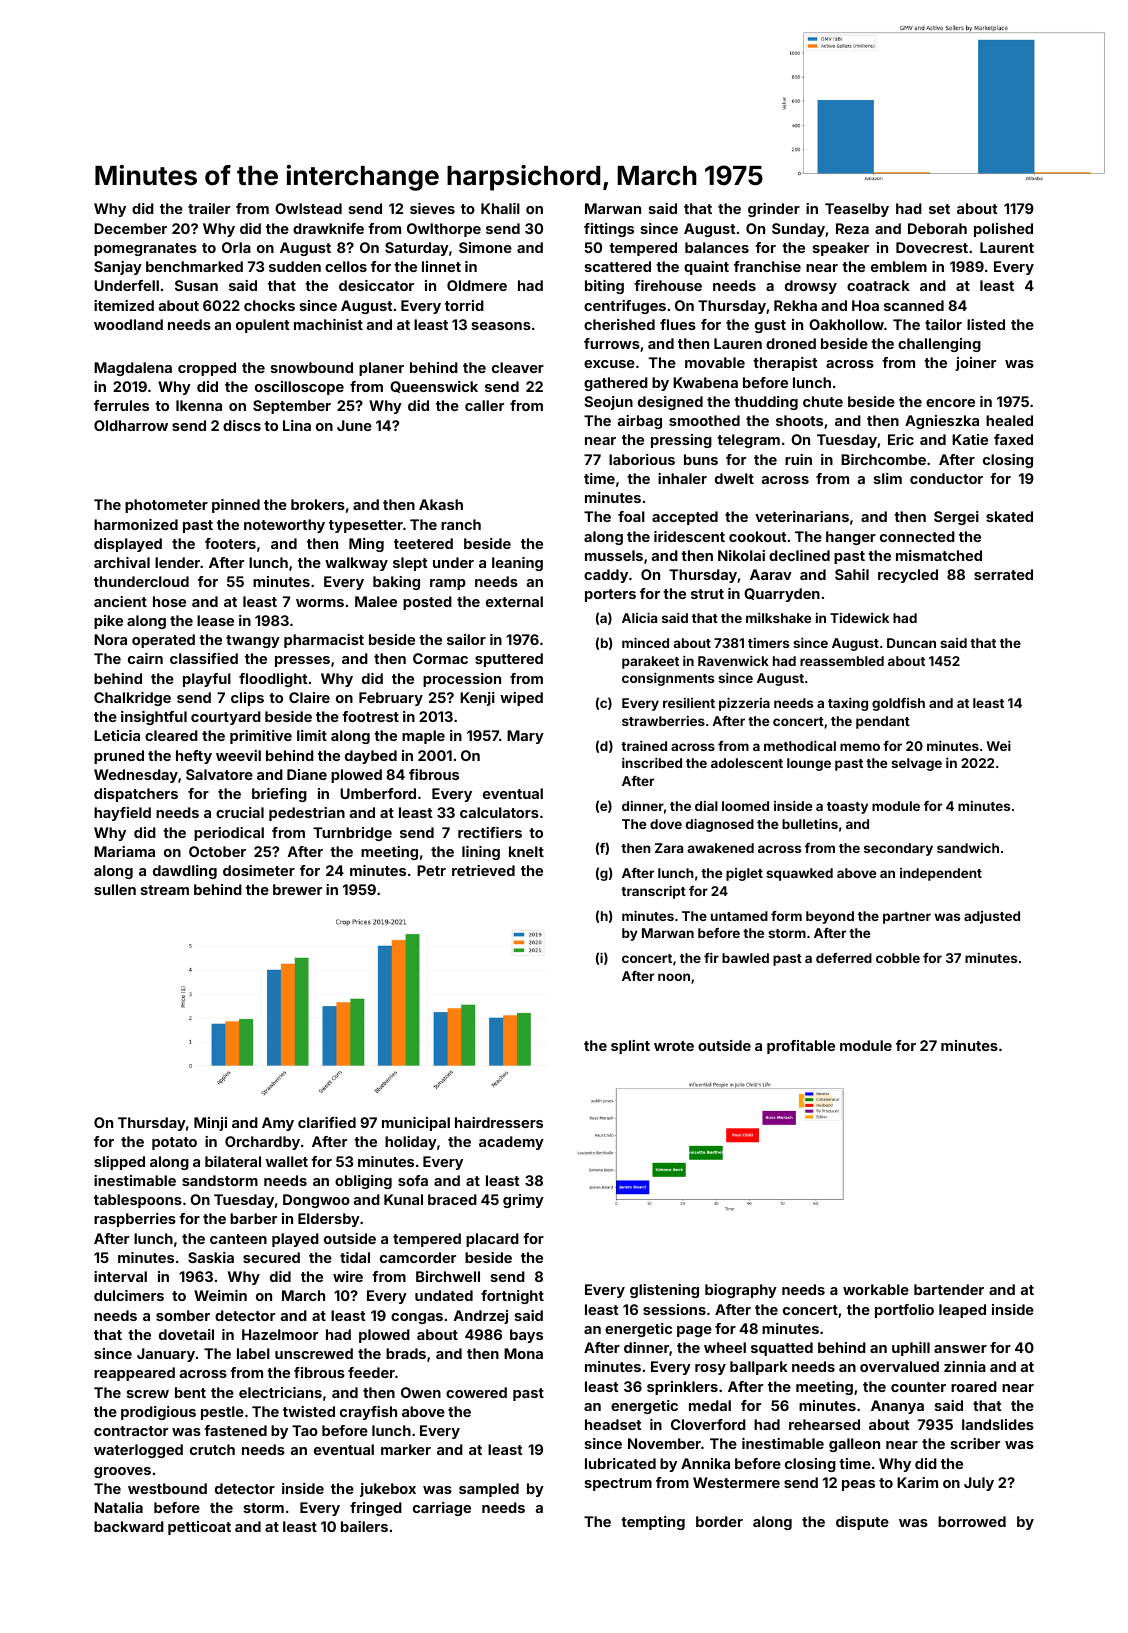 The image size is (1128, 1633). Describe the element at coordinates (309, 1411) in the screenshot. I see `twisted` at that location.
